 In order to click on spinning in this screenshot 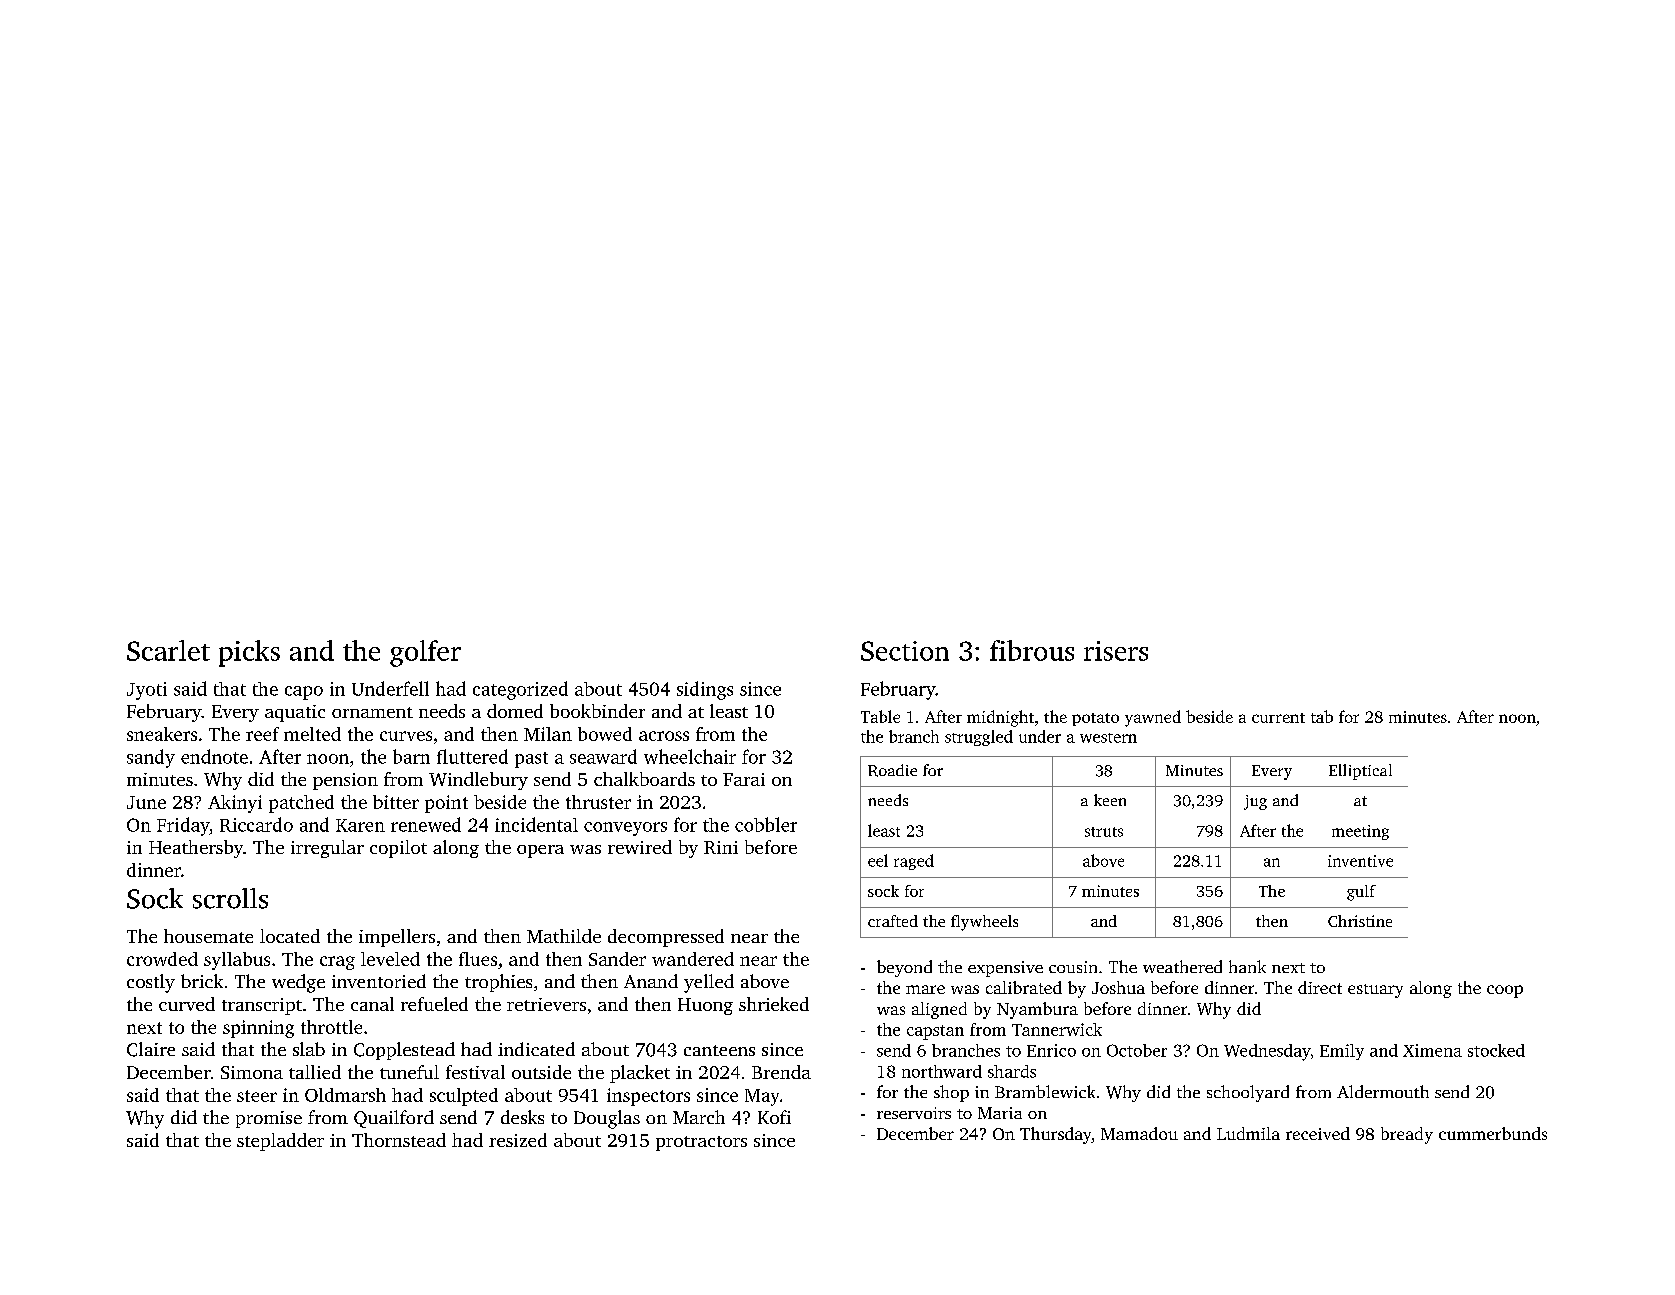, I will do `click(258, 1029)`.
